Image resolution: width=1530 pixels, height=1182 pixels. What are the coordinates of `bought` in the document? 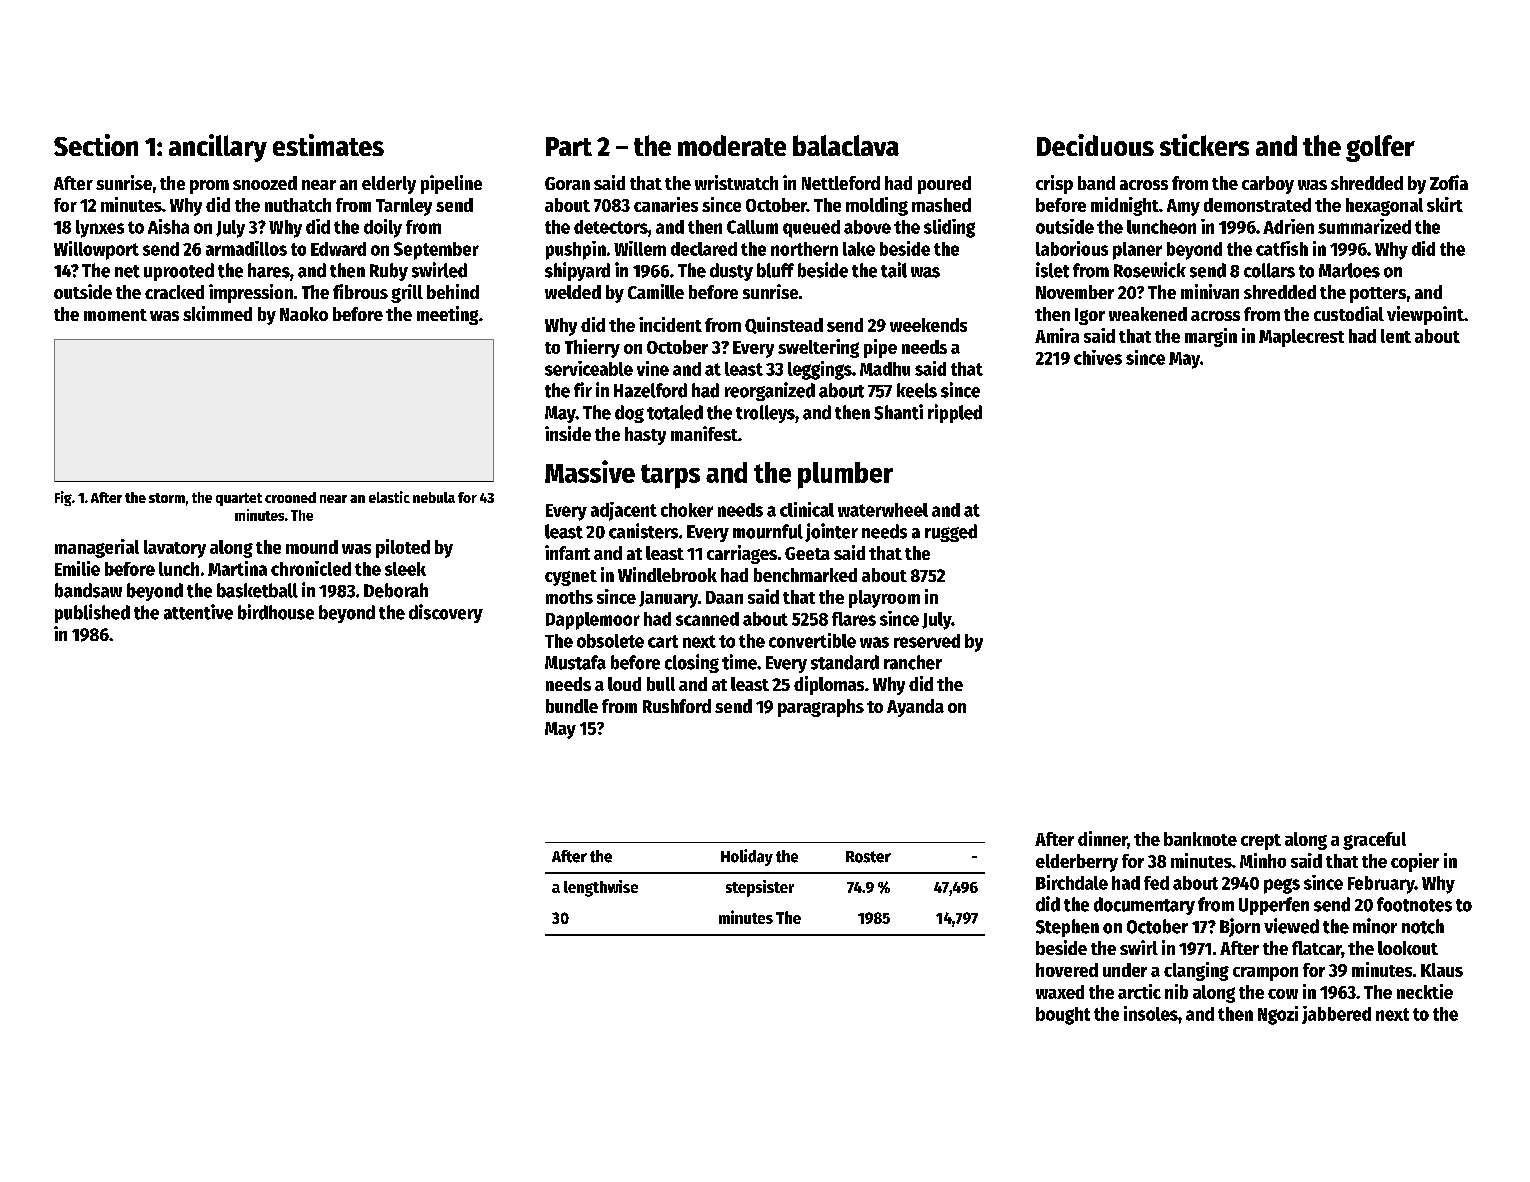 It's located at (1063, 1016).
